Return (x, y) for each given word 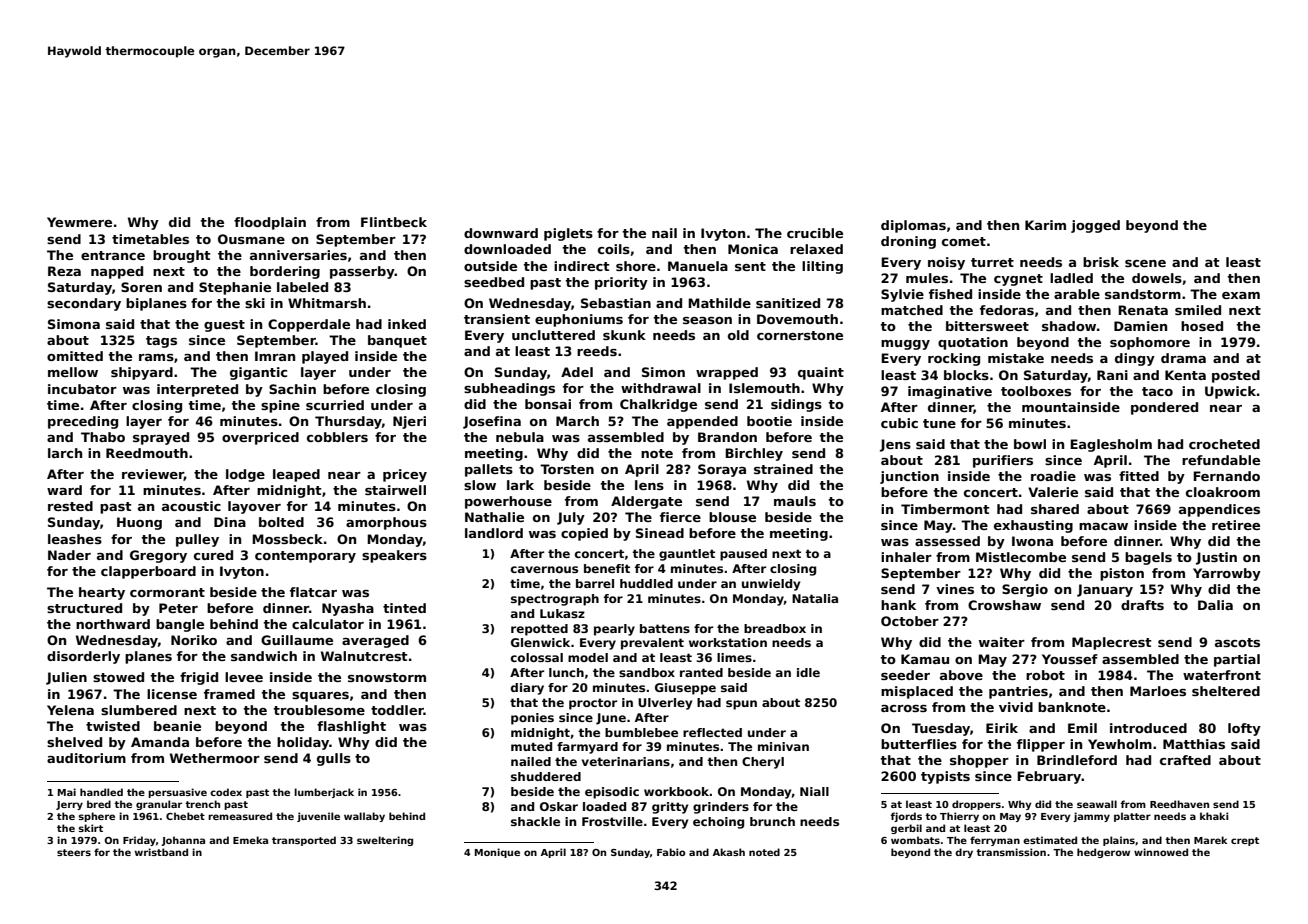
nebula (520, 437)
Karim (1045, 225)
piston (1122, 574)
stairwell (395, 490)
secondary (84, 304)
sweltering (385, 841)
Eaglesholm (1111, 445)
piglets (568, 234)
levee (244, 677)
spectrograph (555, 600)
